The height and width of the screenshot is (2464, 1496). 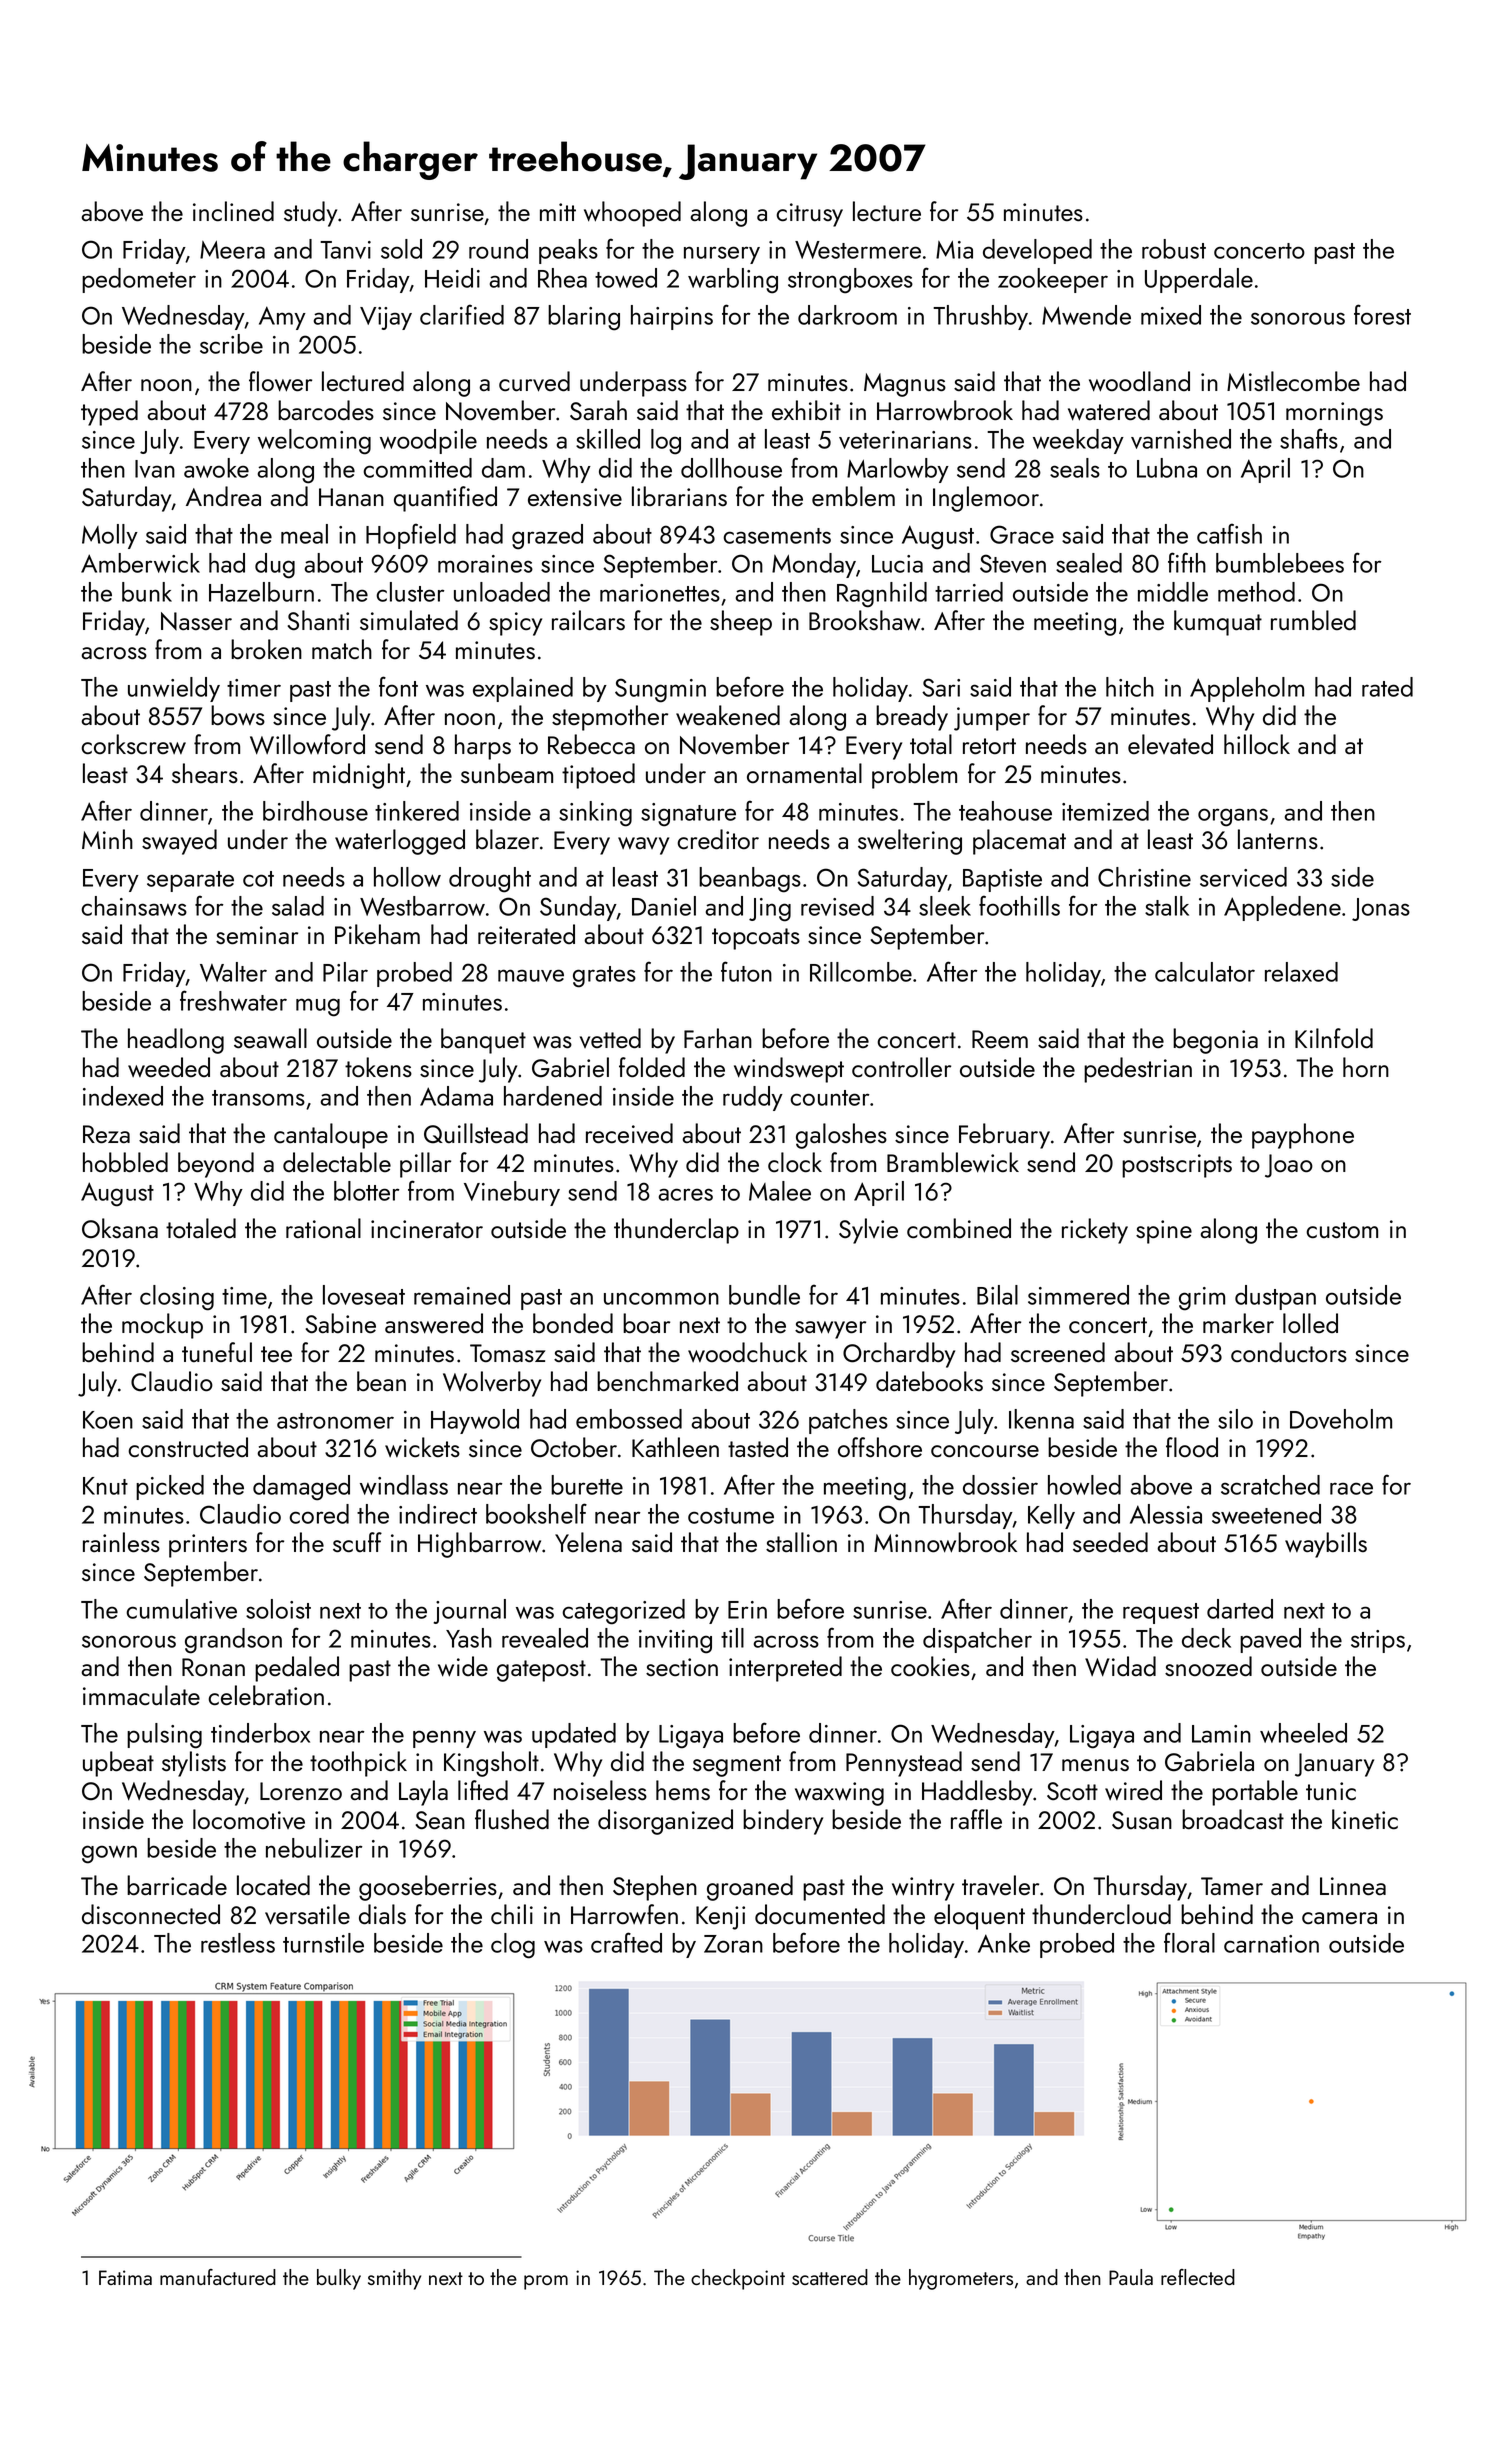 I want to click on Farhan, so click(x=718, y=1038).
